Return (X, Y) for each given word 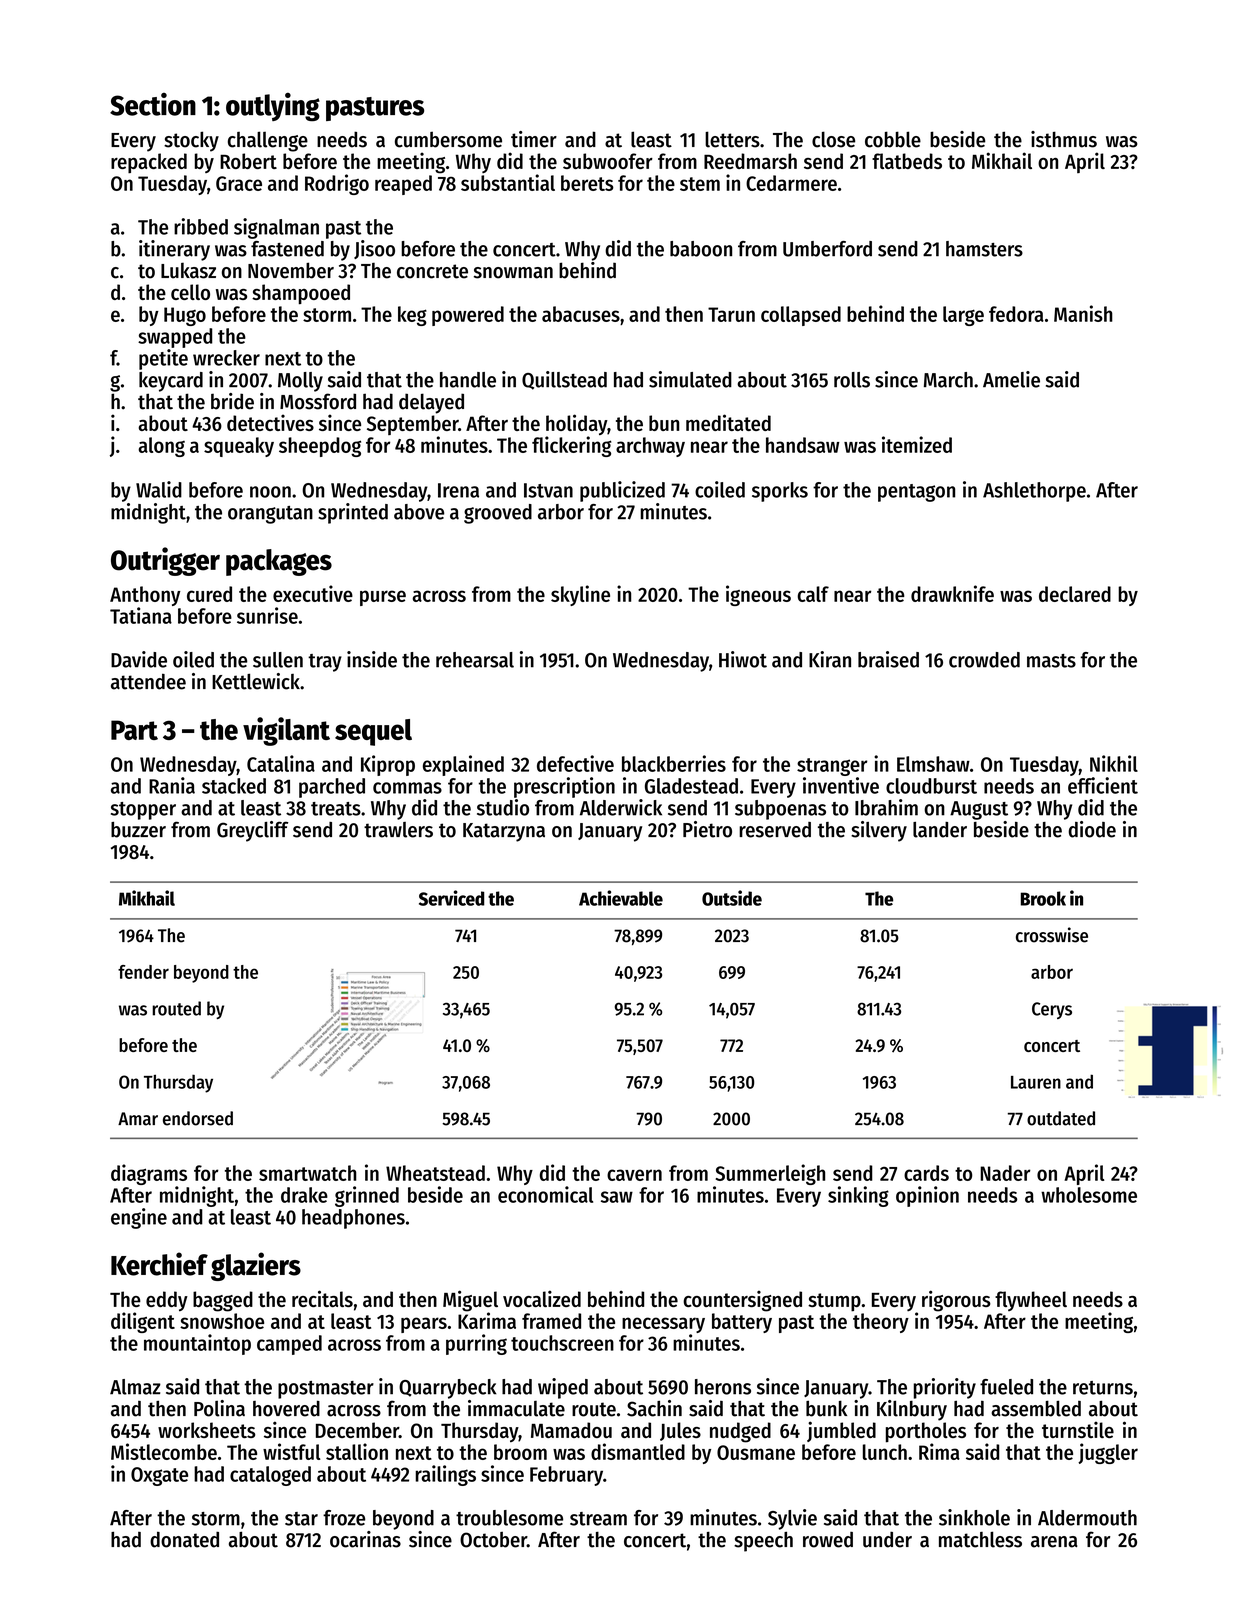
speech (763, 1542)
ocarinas (365, 1539)
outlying (273, 107)
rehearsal (475, 660)
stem (700, 184)
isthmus (1064, 139)
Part (134, 730)
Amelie (1011, 379)
